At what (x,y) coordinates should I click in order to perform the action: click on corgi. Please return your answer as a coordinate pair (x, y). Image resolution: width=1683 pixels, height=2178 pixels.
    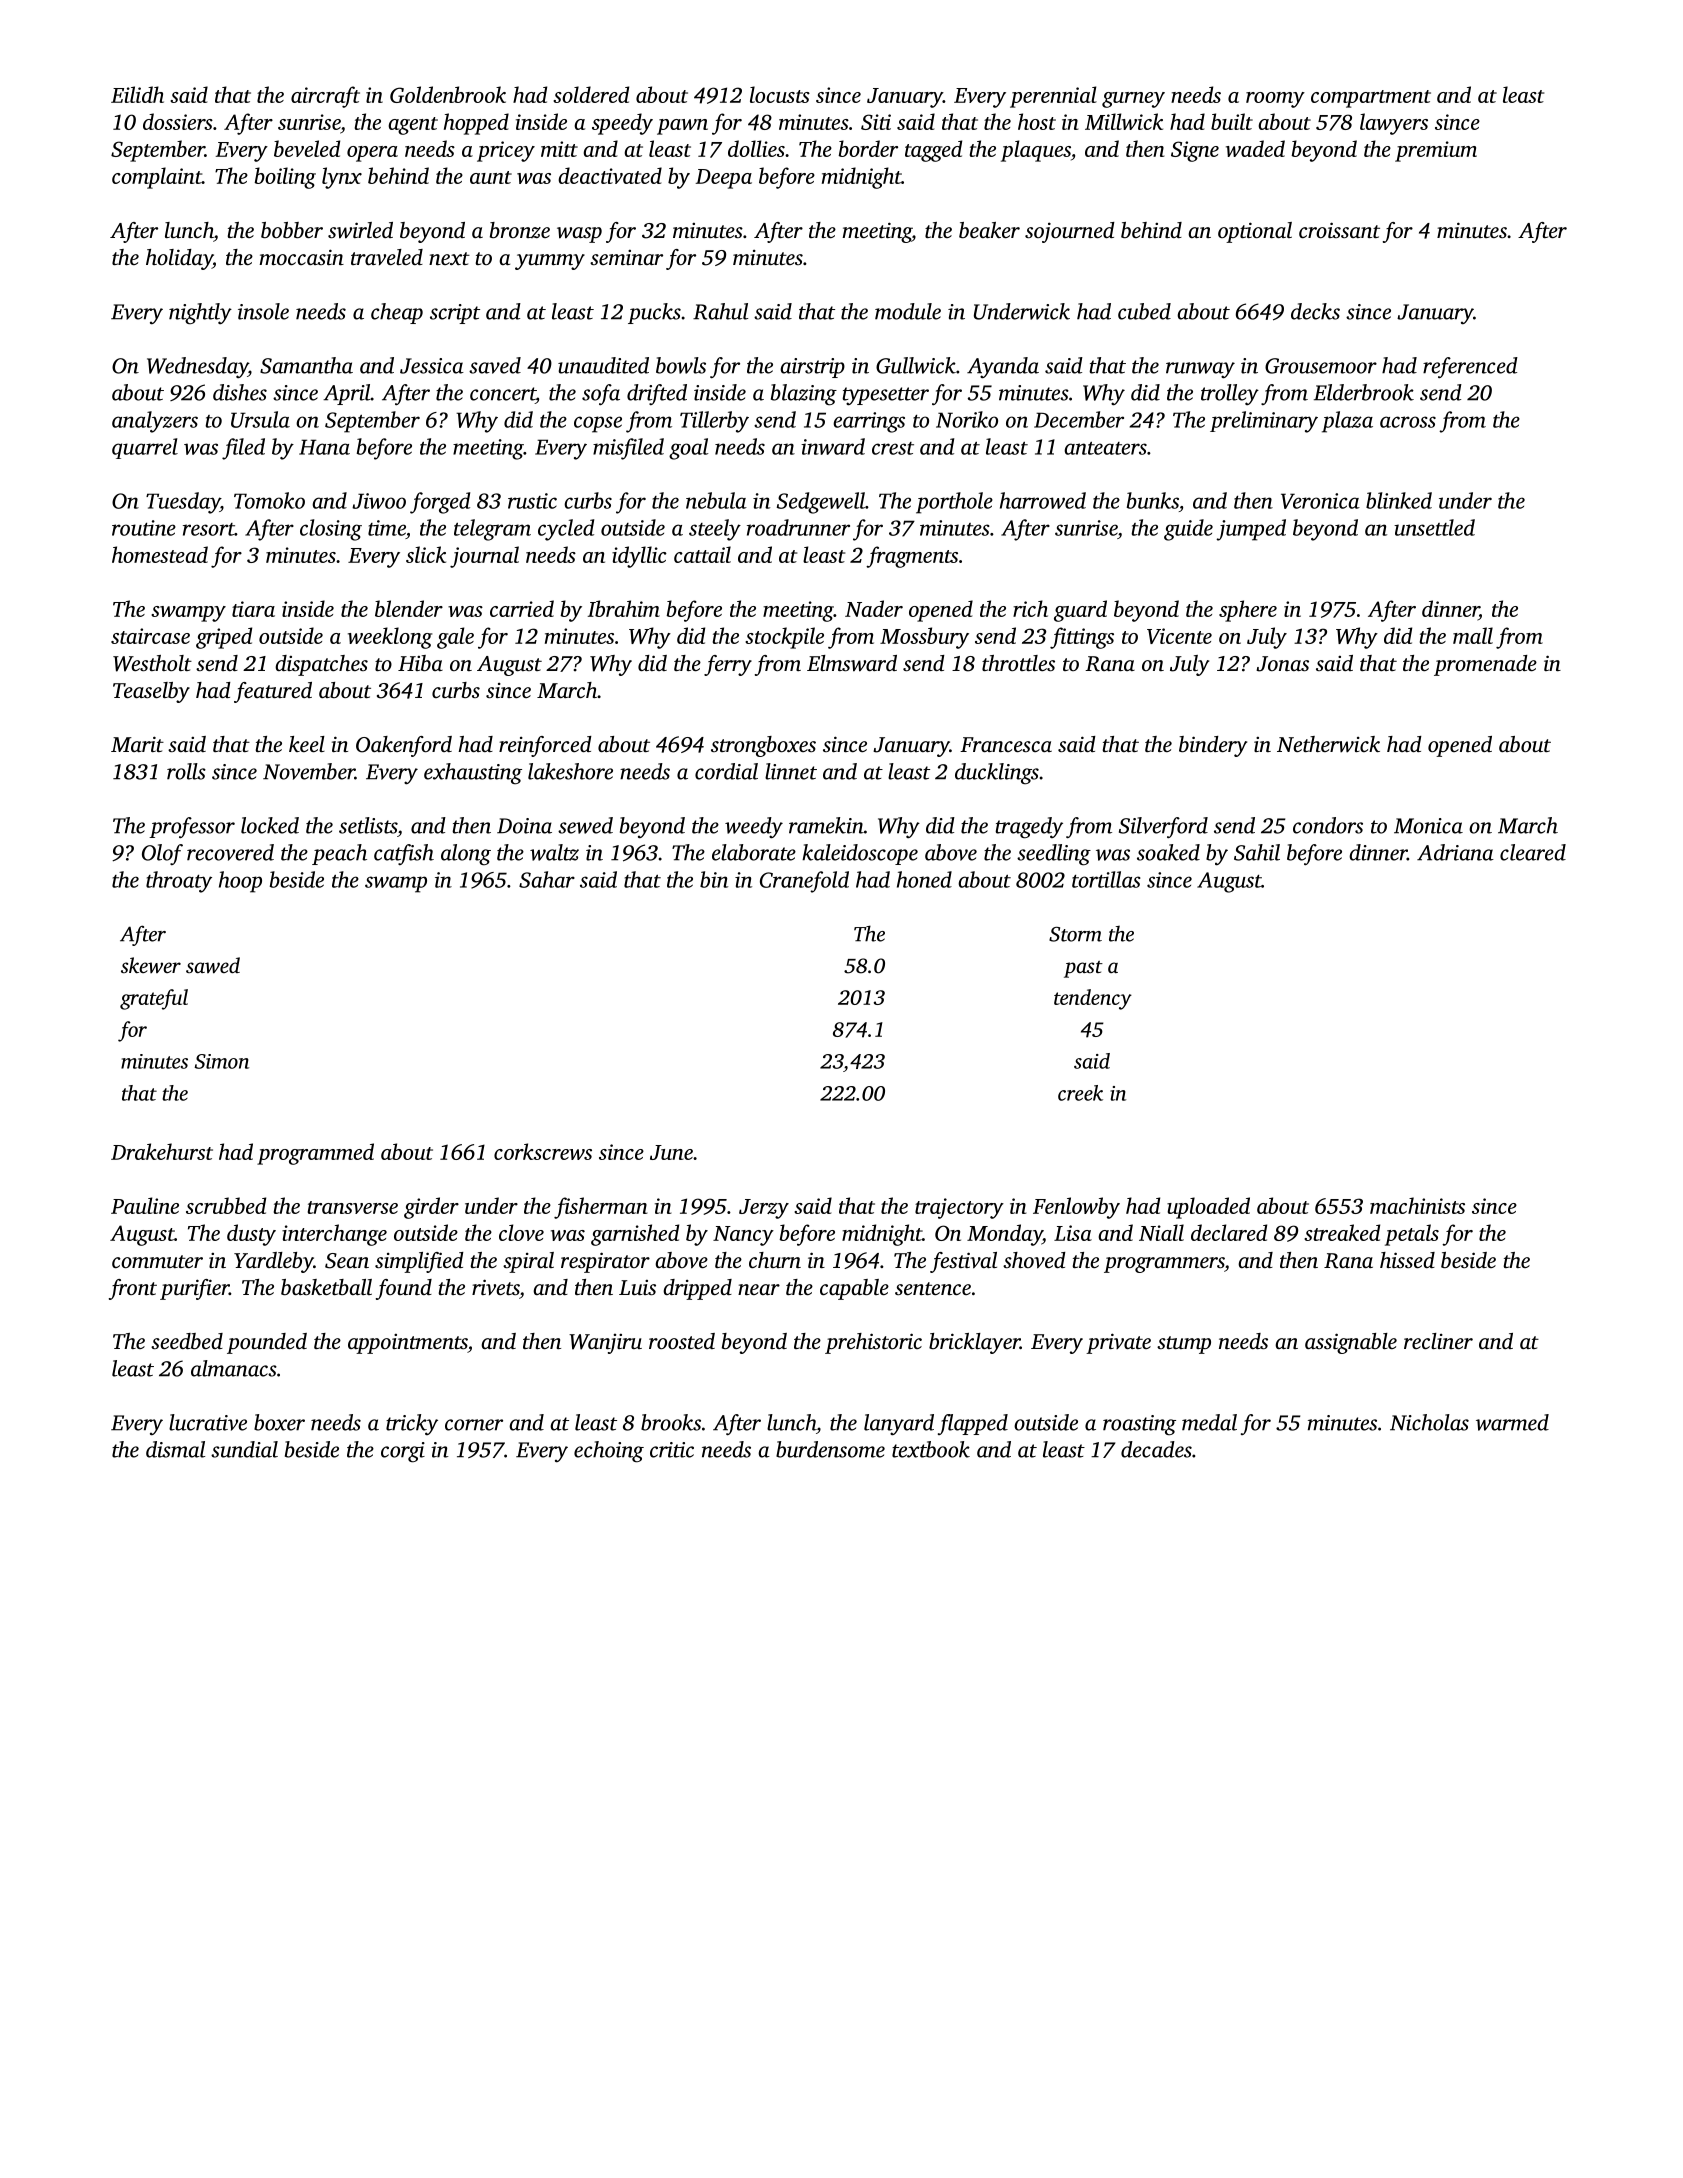
    Looking at the image, I should click on (403, 1452).
